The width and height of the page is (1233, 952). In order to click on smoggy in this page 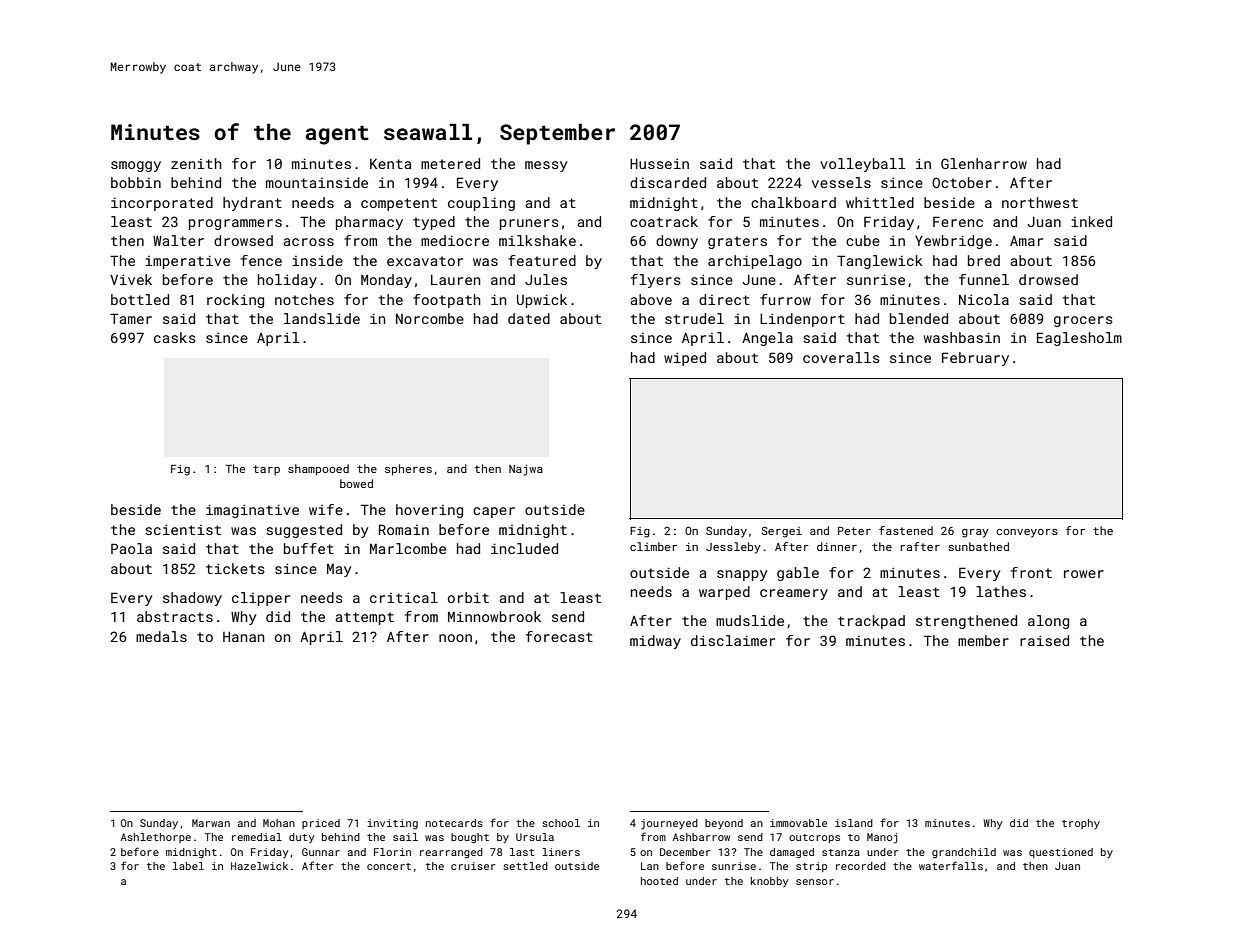, I will do `click(136, 166)`.
